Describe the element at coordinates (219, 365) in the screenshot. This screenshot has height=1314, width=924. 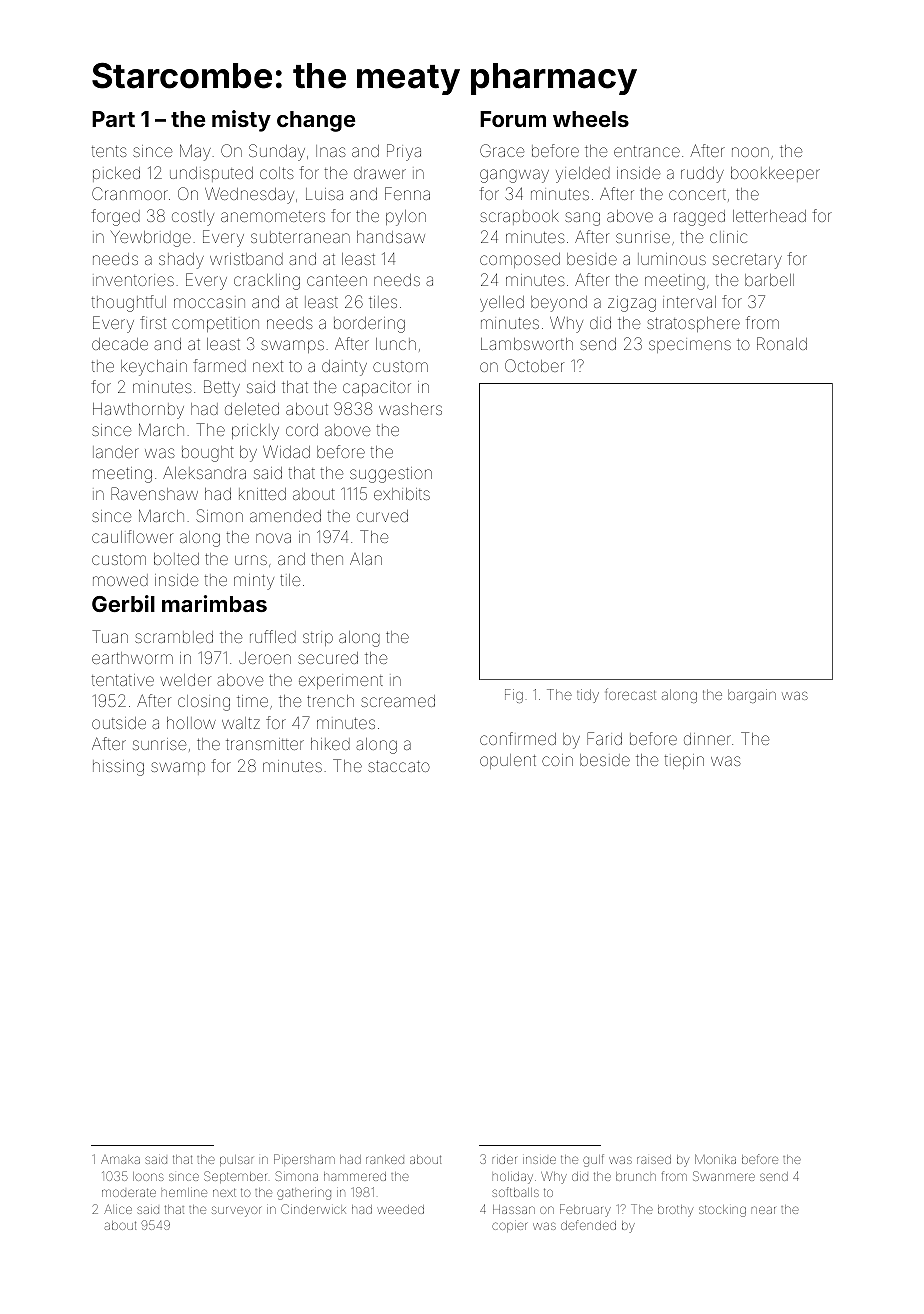
I see `farmed` at that location.
